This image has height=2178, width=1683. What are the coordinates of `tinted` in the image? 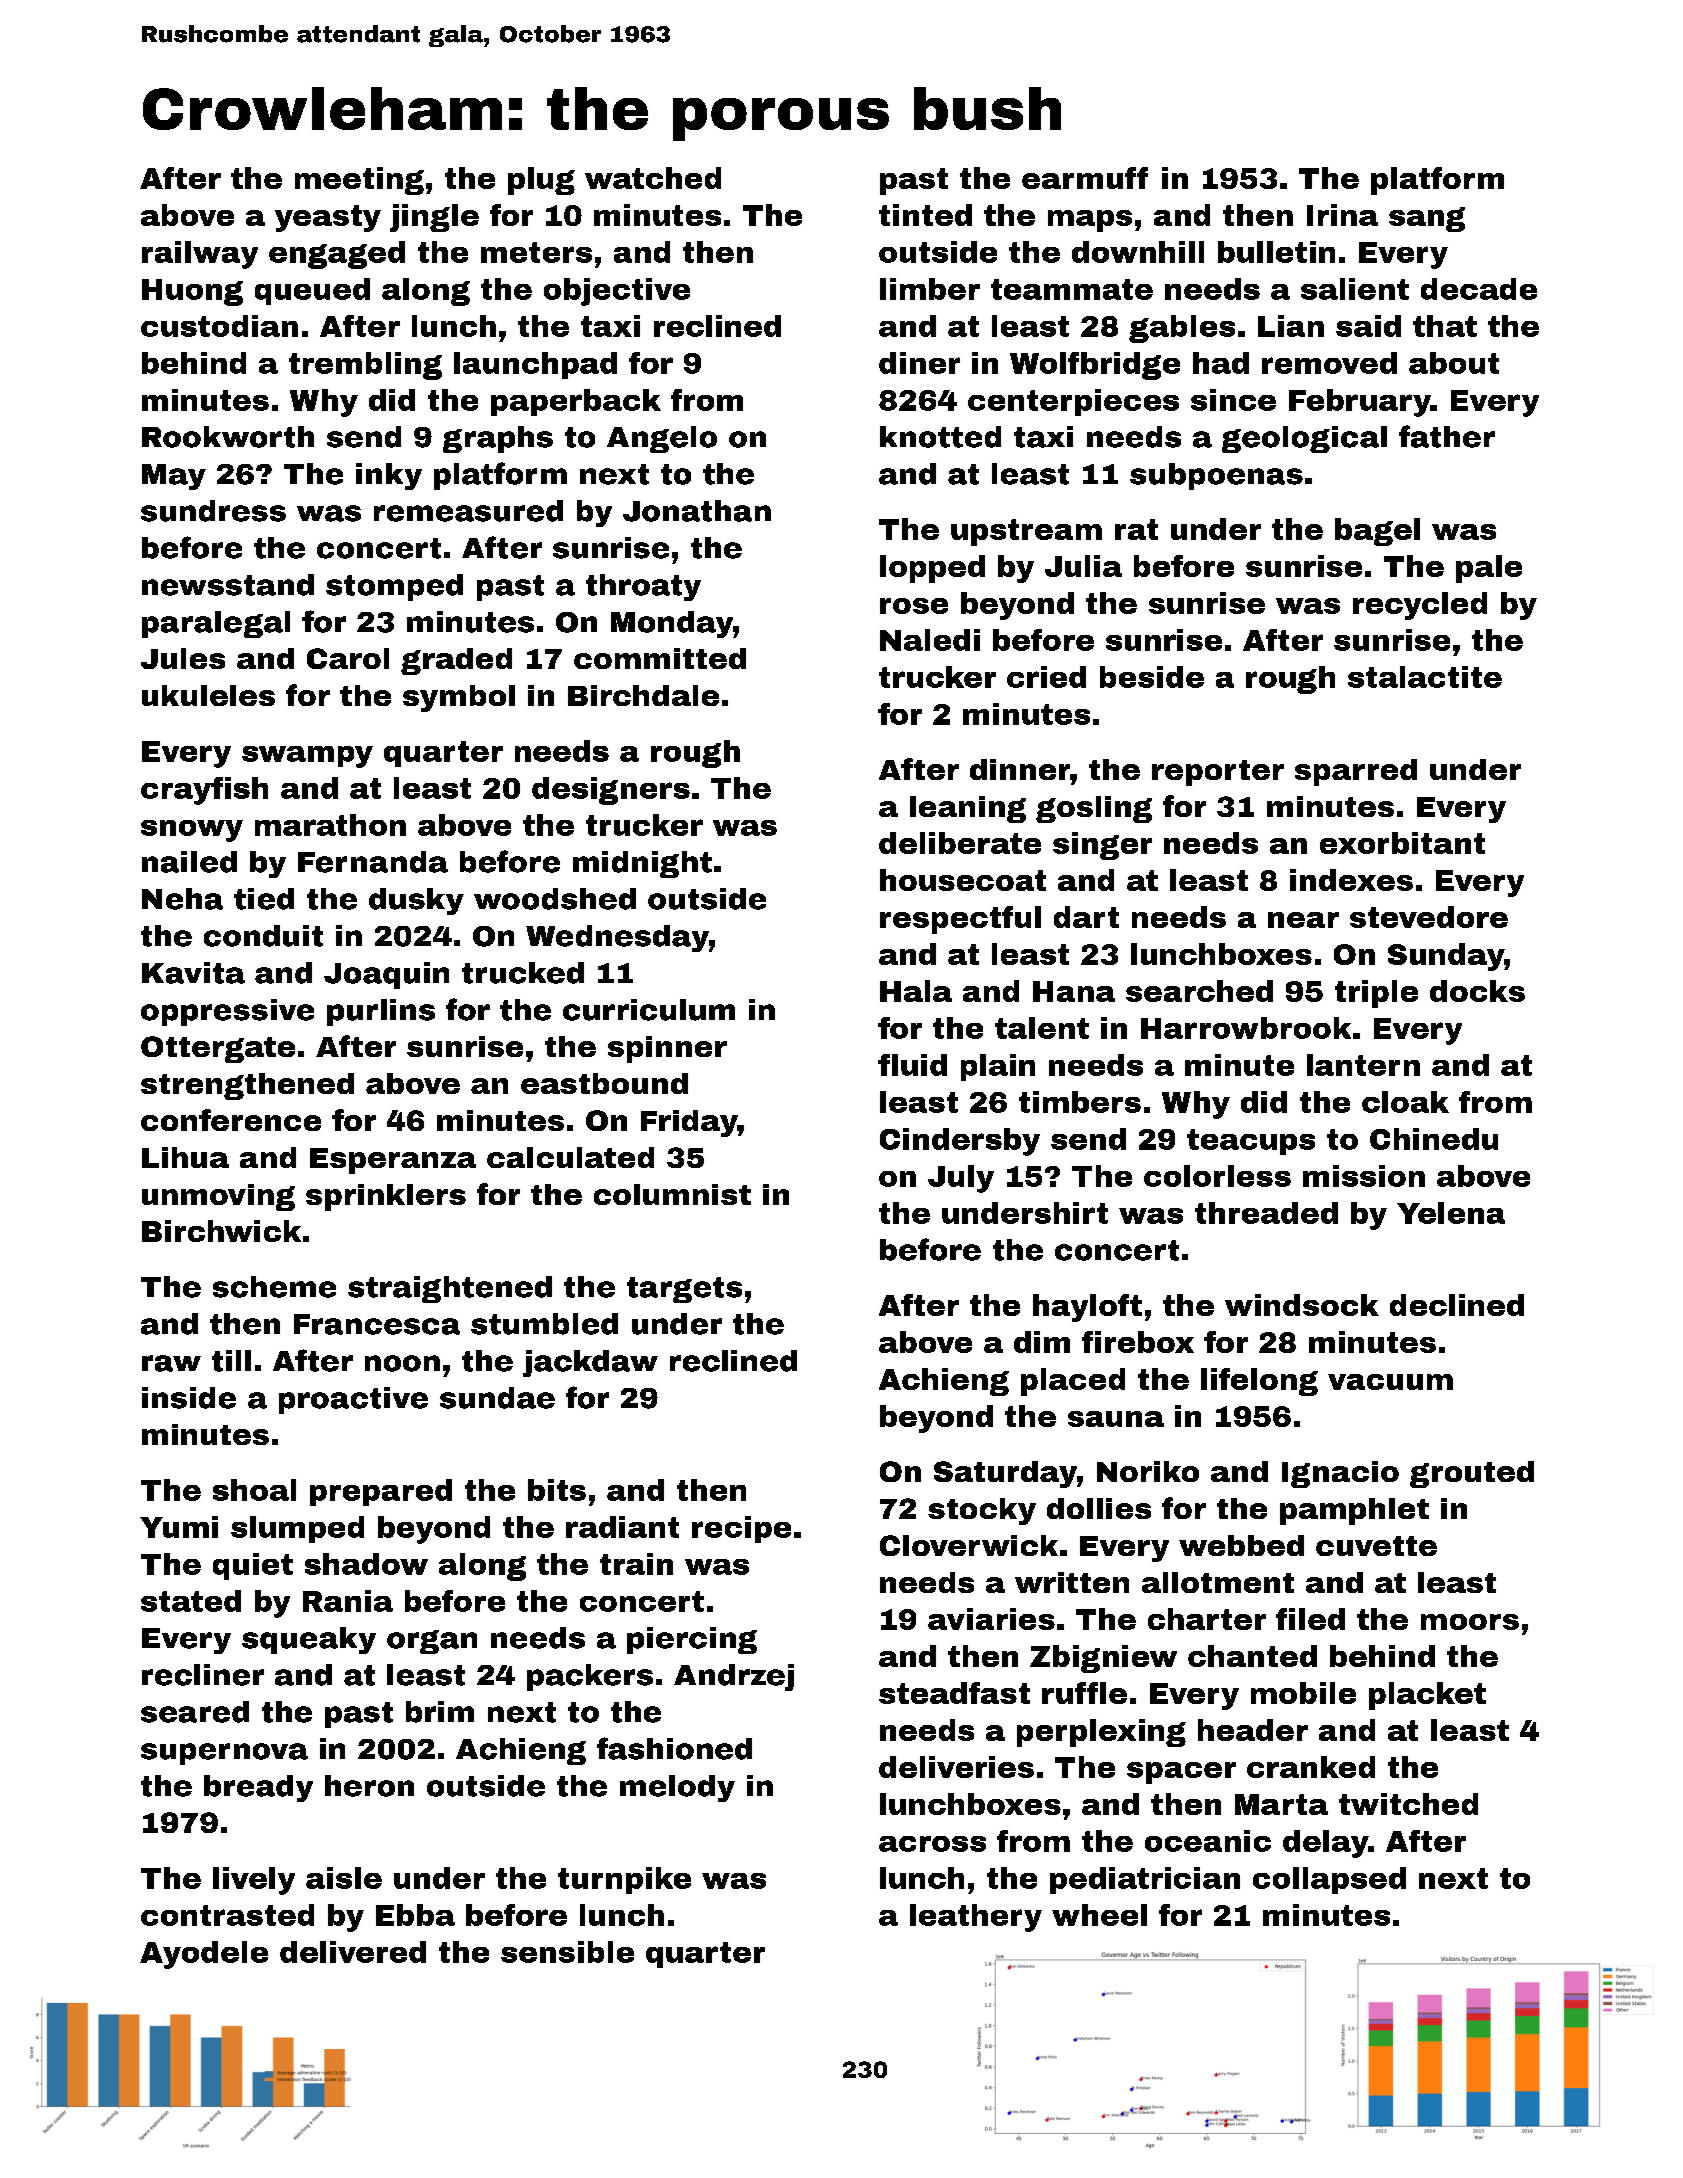 It's located at (925, 215).
